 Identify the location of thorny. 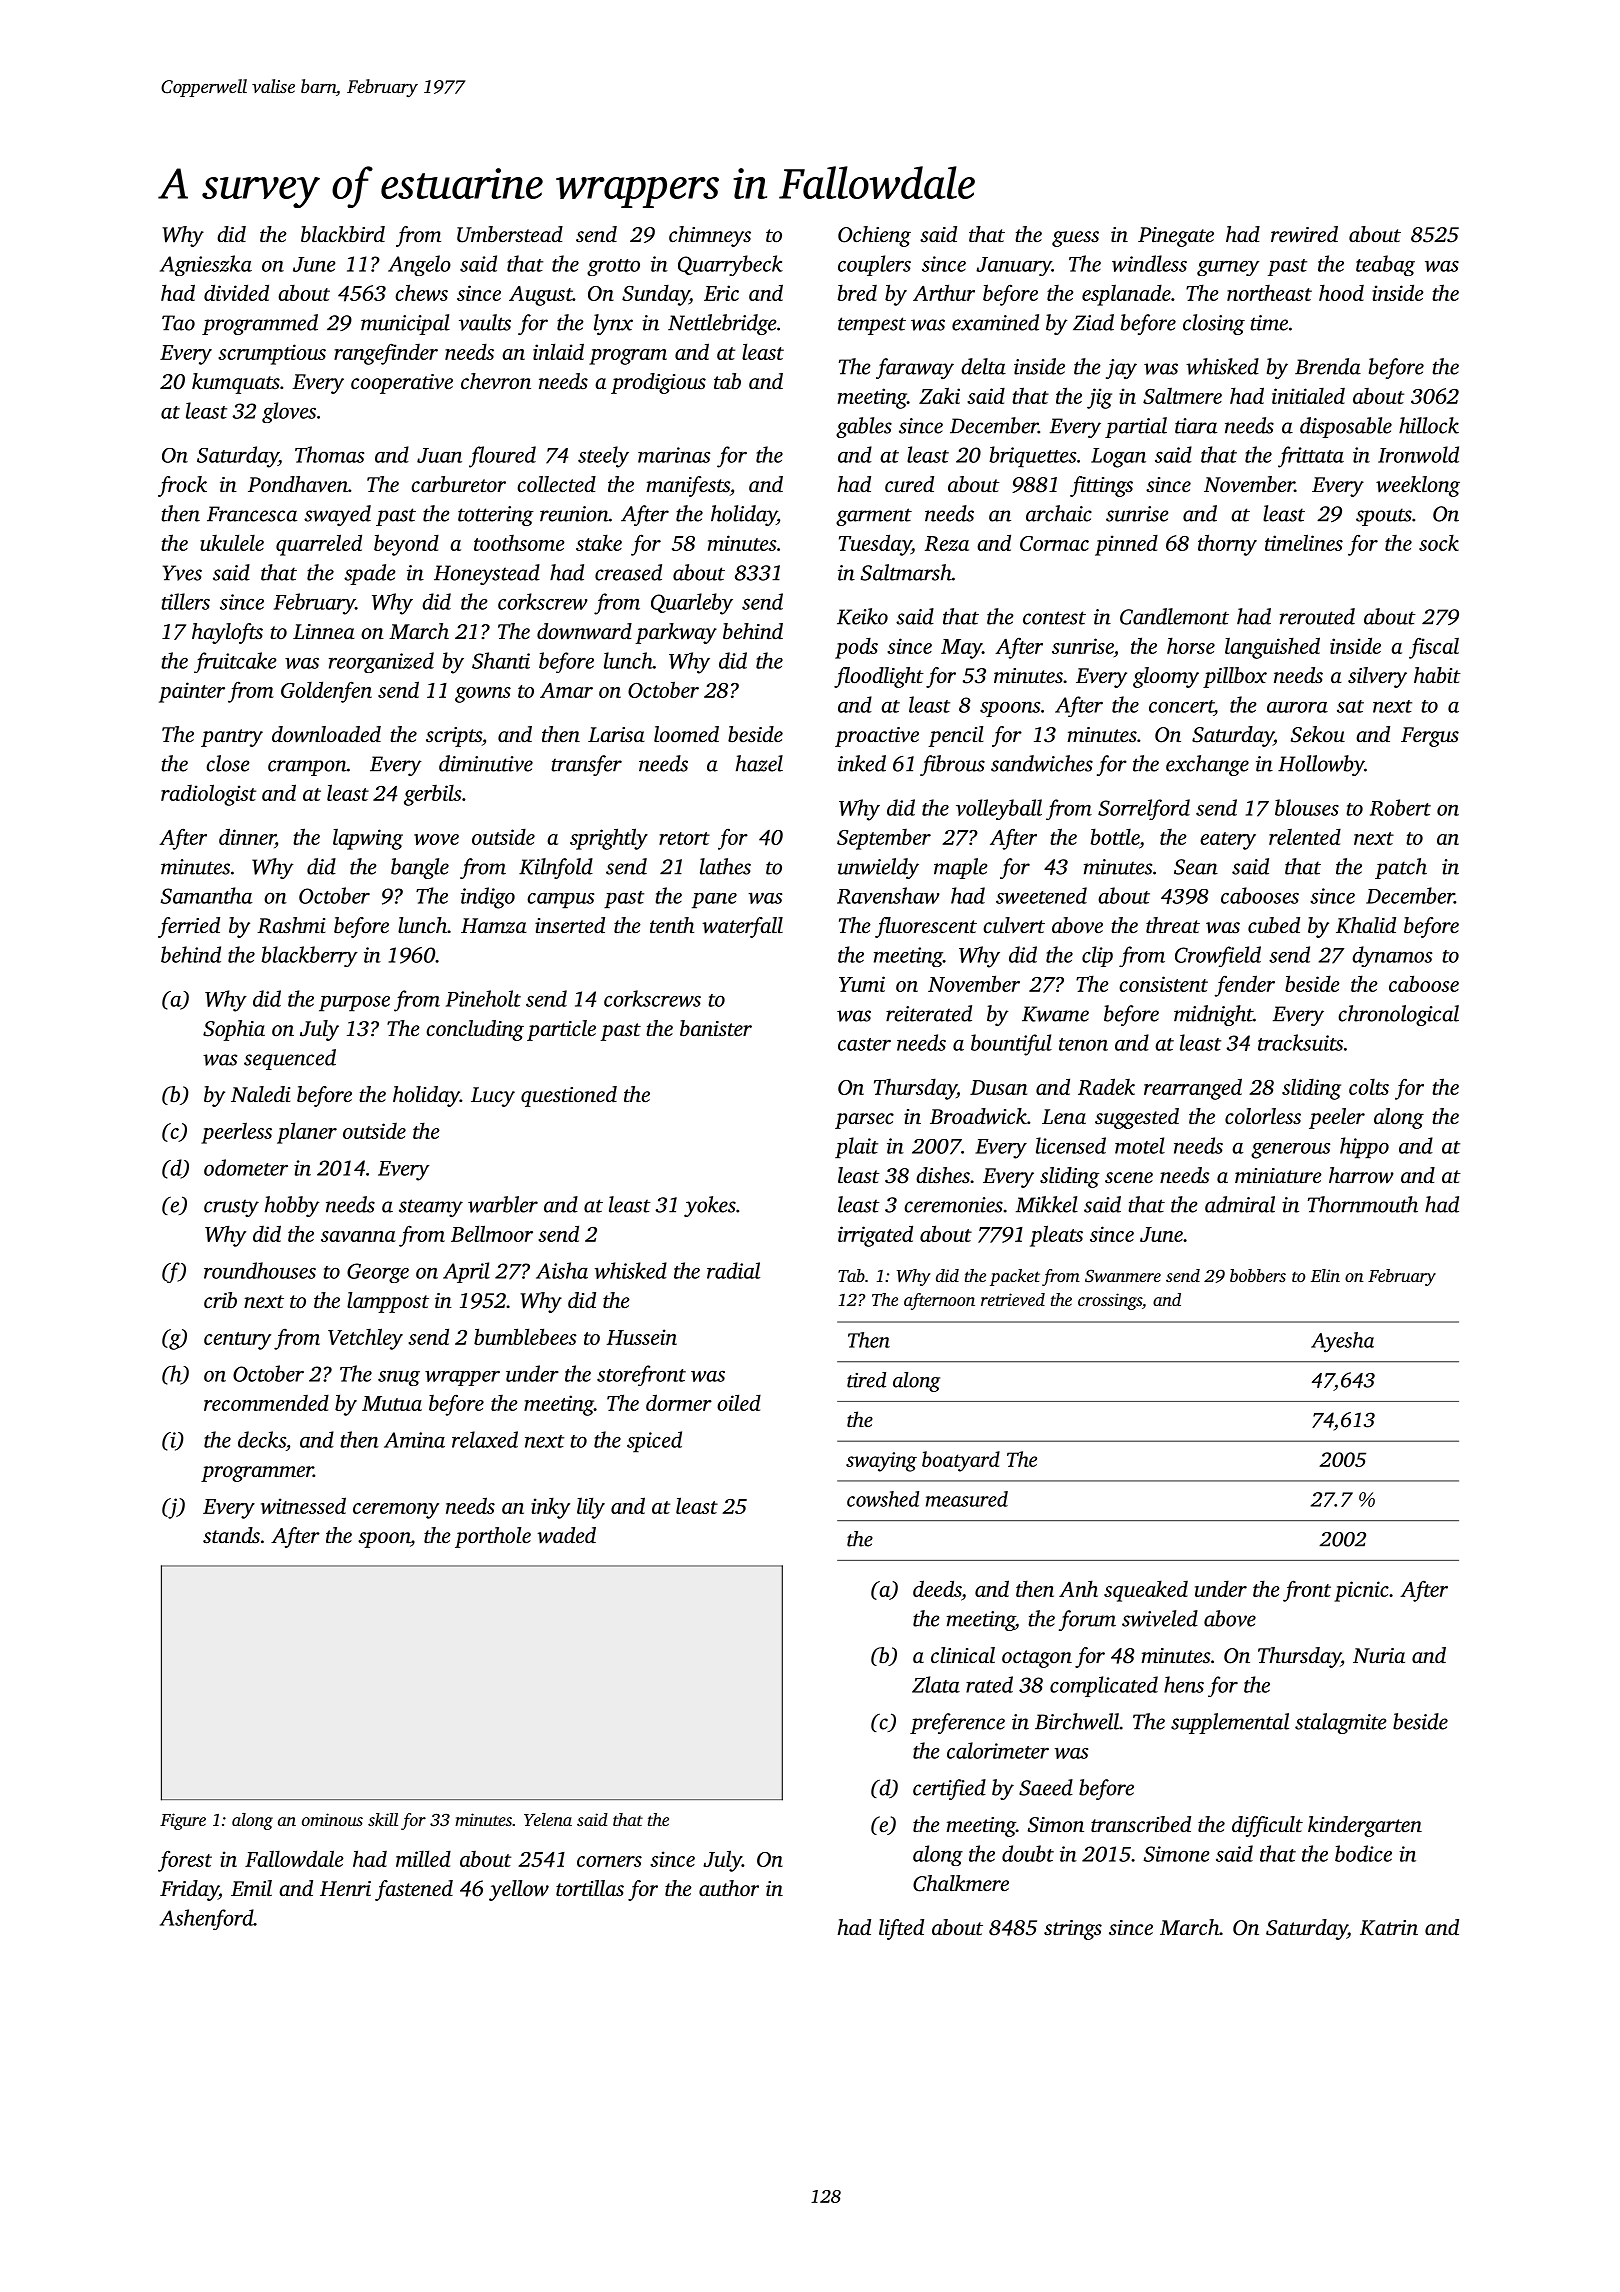
(1227, 545).
